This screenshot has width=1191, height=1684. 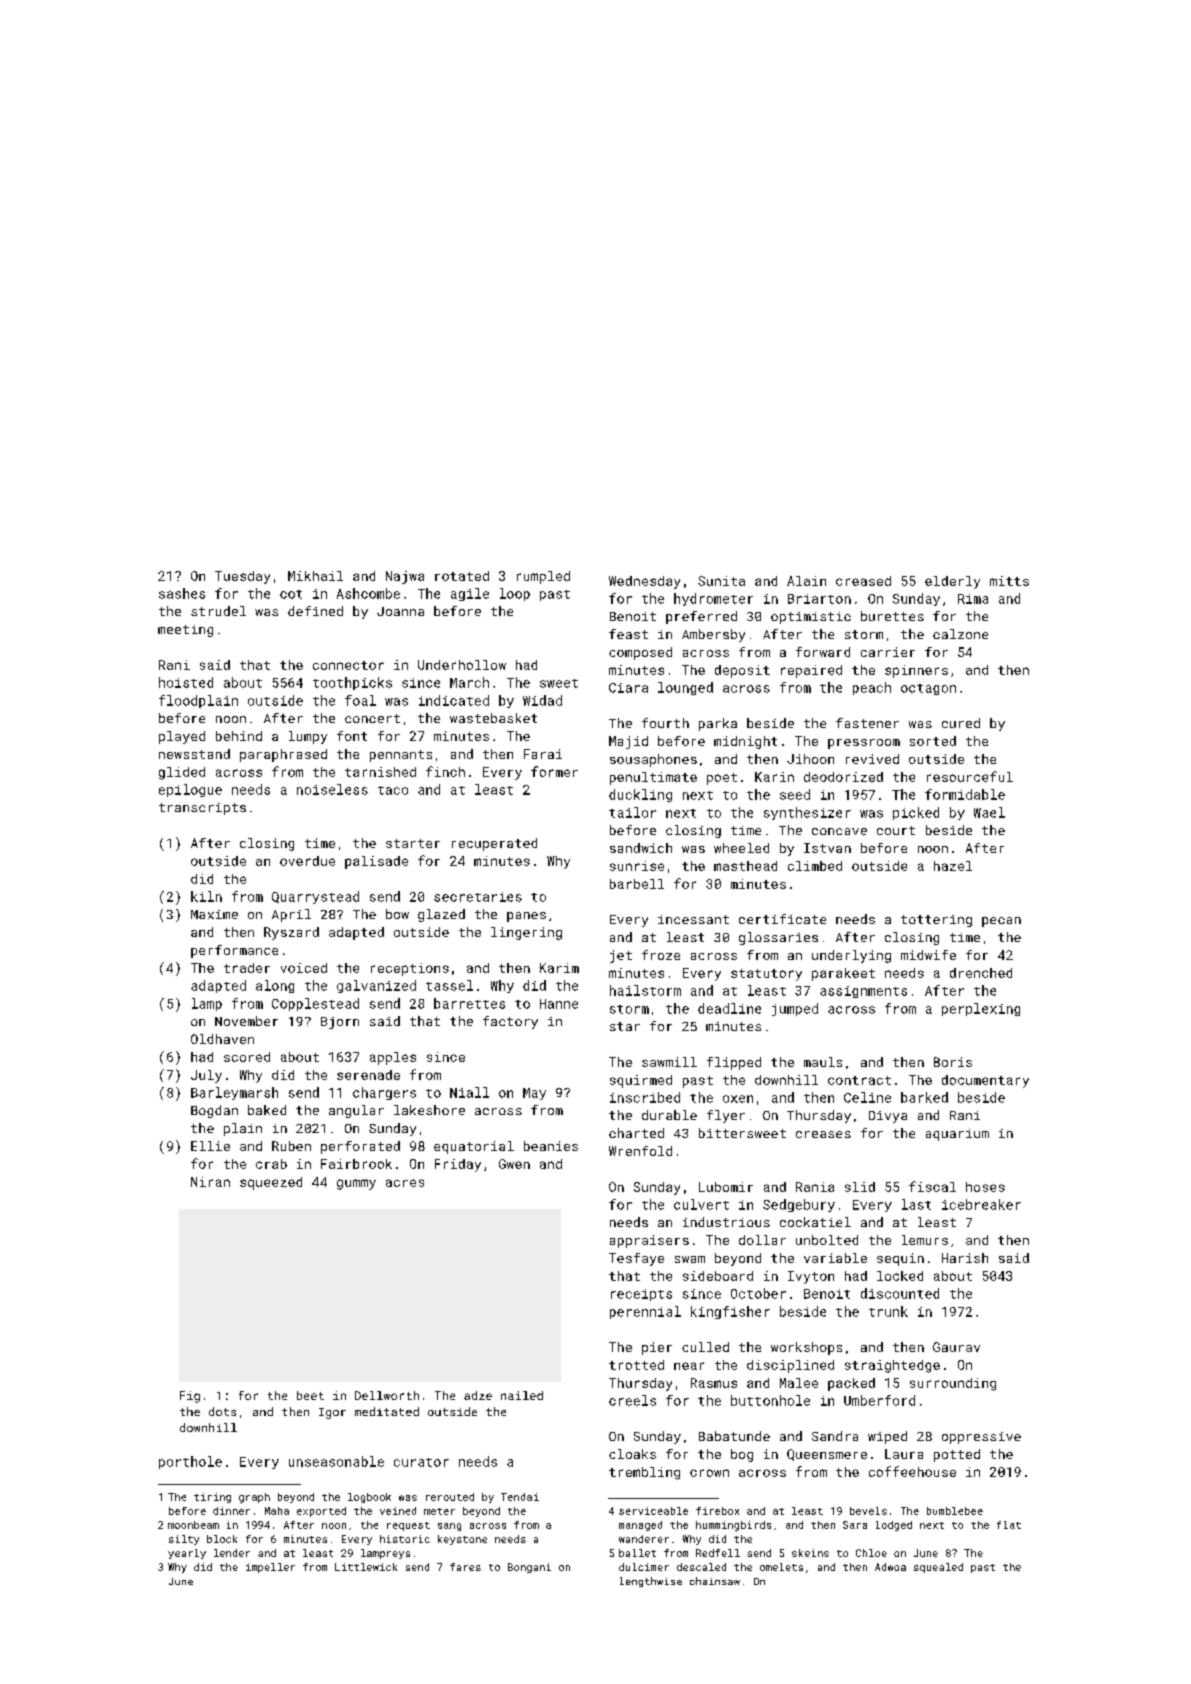 I want to click on beet, so click(x=310, y=1395).
